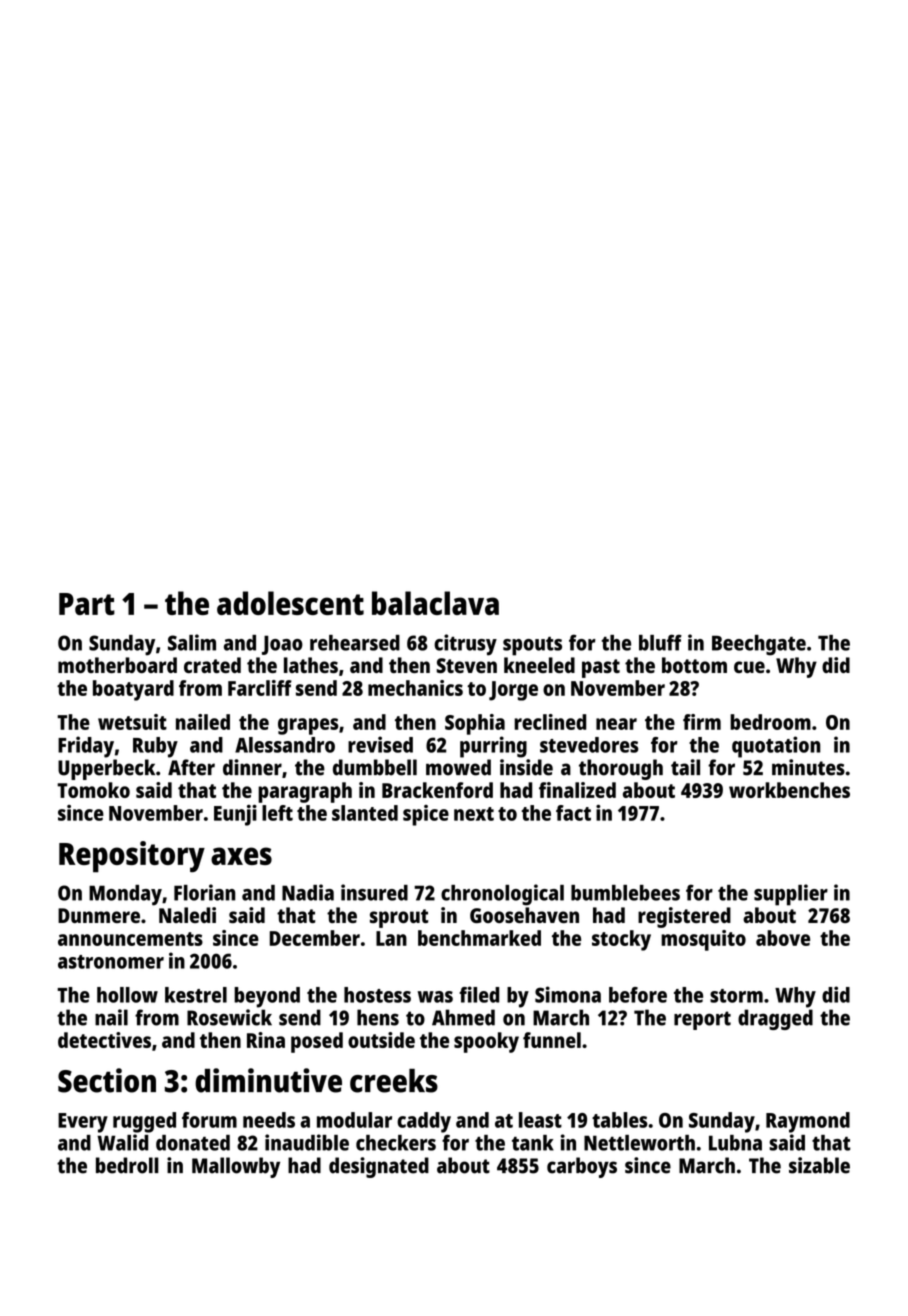 The width and height of the screenshot is (908, 1316). What do you see at coordinates (770, 722) in the screenshot?
I see `bedroom` at bounding box center [770, 722].
